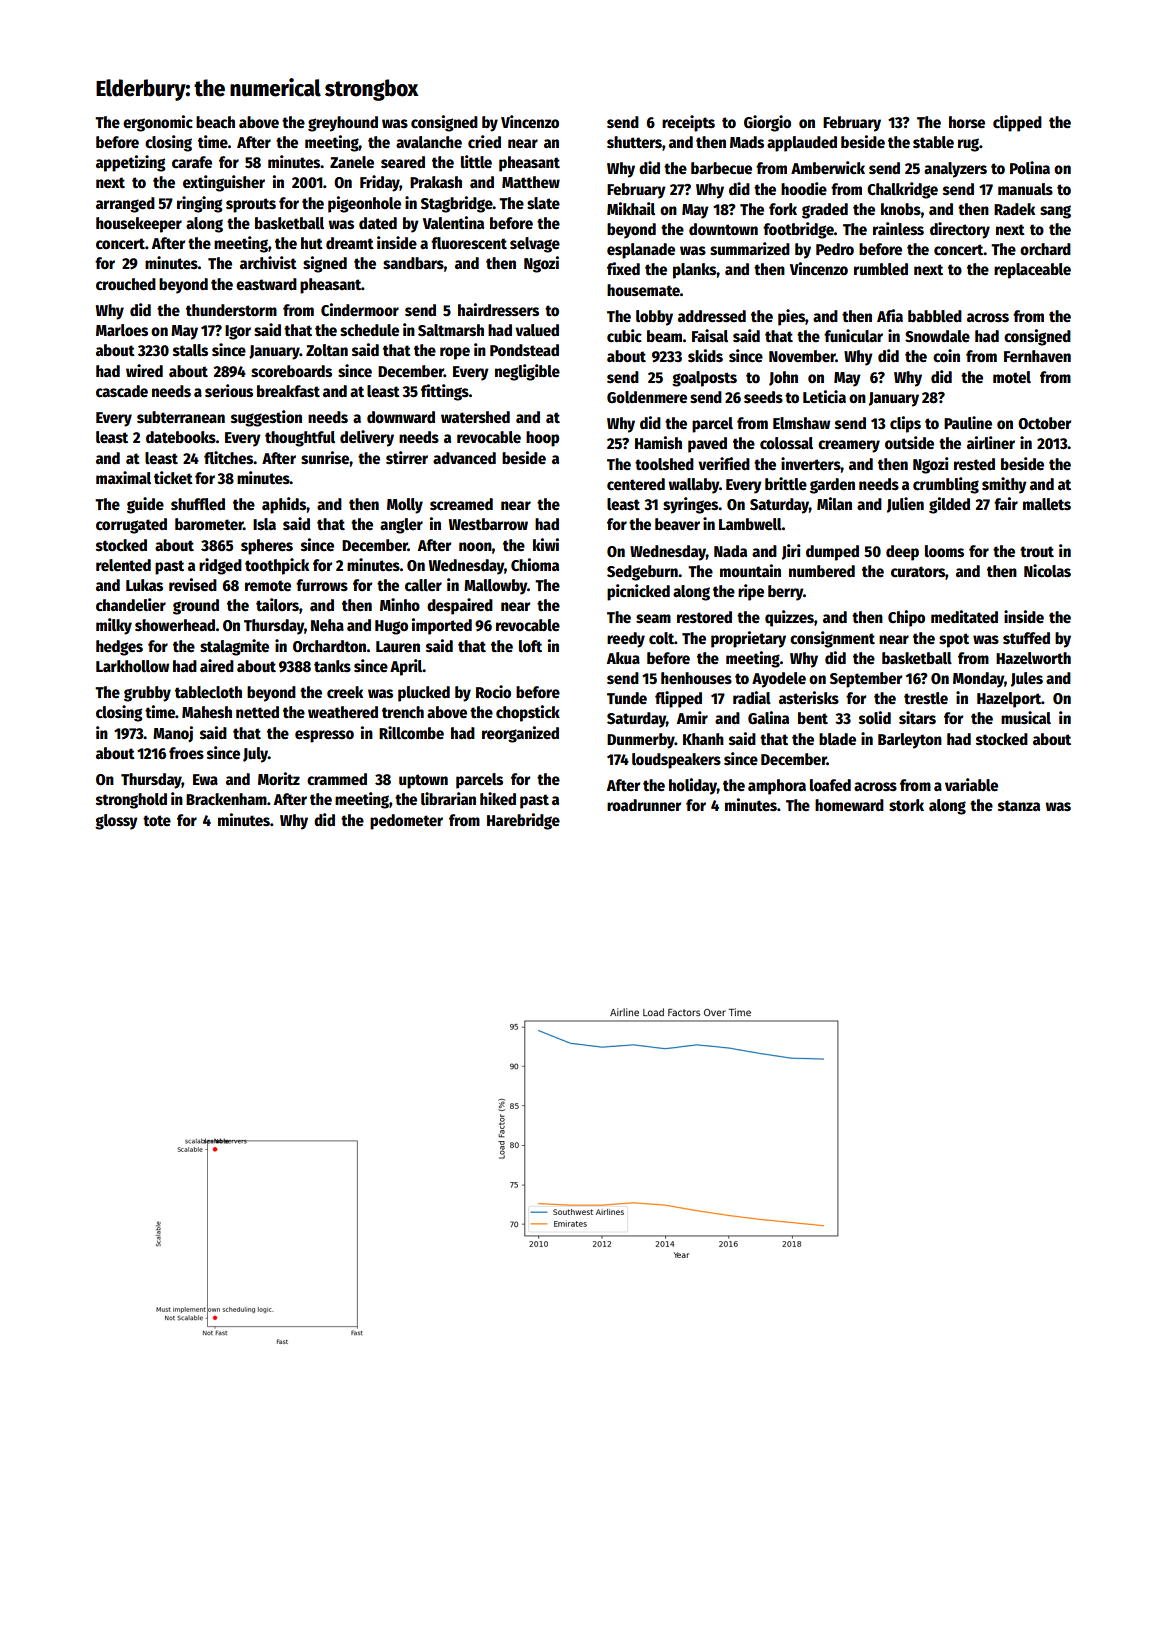  Describe the element at coordinates (890, 315) in the page. I see `Afia` at that location.
